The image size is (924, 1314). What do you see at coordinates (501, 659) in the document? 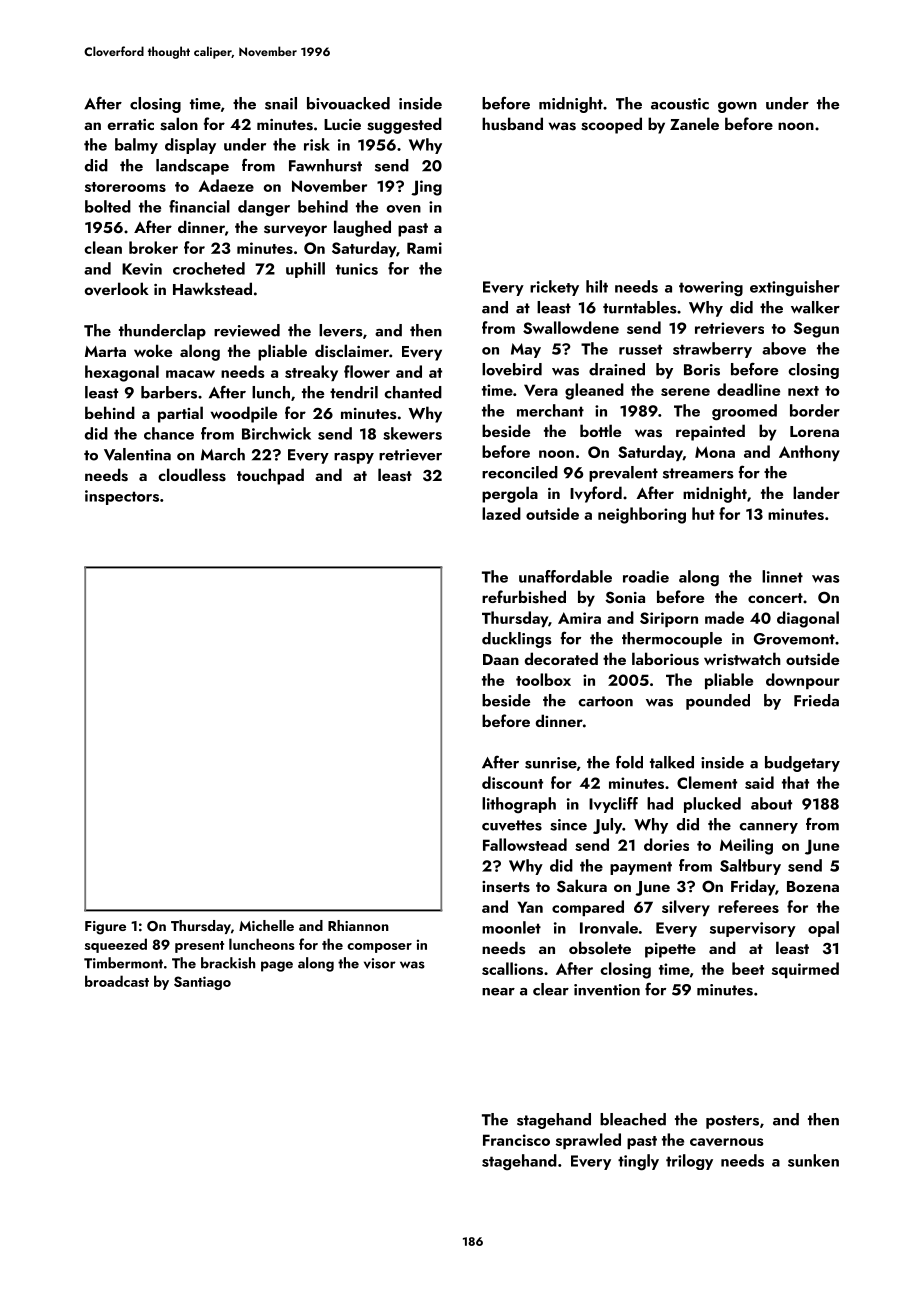
I see `Daan` at bounding box center [501, 659].
